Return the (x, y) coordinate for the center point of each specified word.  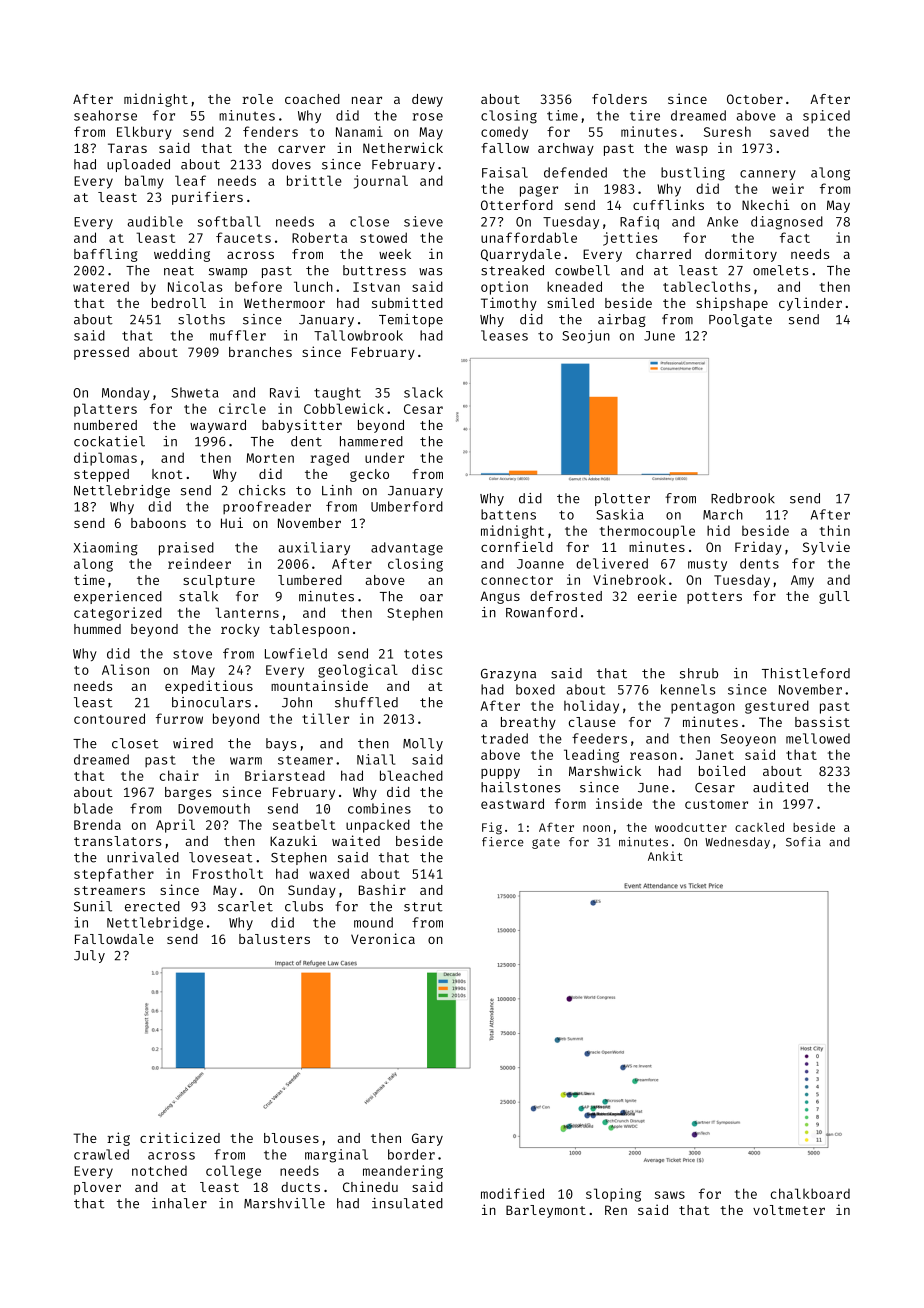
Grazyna (508, 675)
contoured (109, 718)
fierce (503, 842)
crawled (101, 1154)
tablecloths (706, 286)
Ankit (665, 856)
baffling (106, 255)
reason (653, 756)
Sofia (803, 842)
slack (423, 392)
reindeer (199, 563)
